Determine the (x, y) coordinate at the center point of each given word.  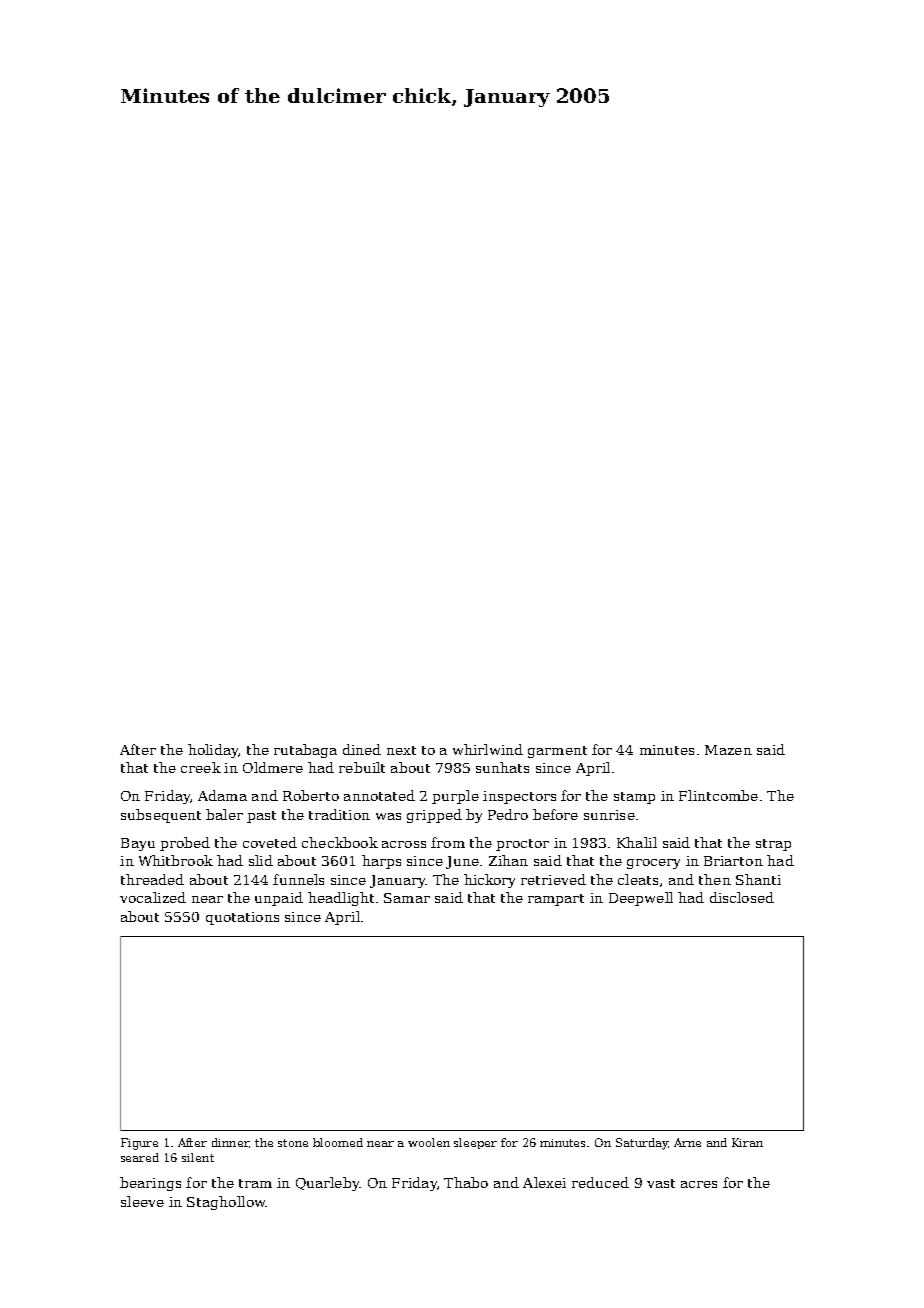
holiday (213, 751)
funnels (298, 879)
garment (557, 752)
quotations (242, 918)
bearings (150, 1184)
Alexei (544, 1182)
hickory (489, 881)
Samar (407, 898)
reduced (600, 1182)
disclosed (742, 897)
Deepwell (641, 899)
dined (362, 749)
